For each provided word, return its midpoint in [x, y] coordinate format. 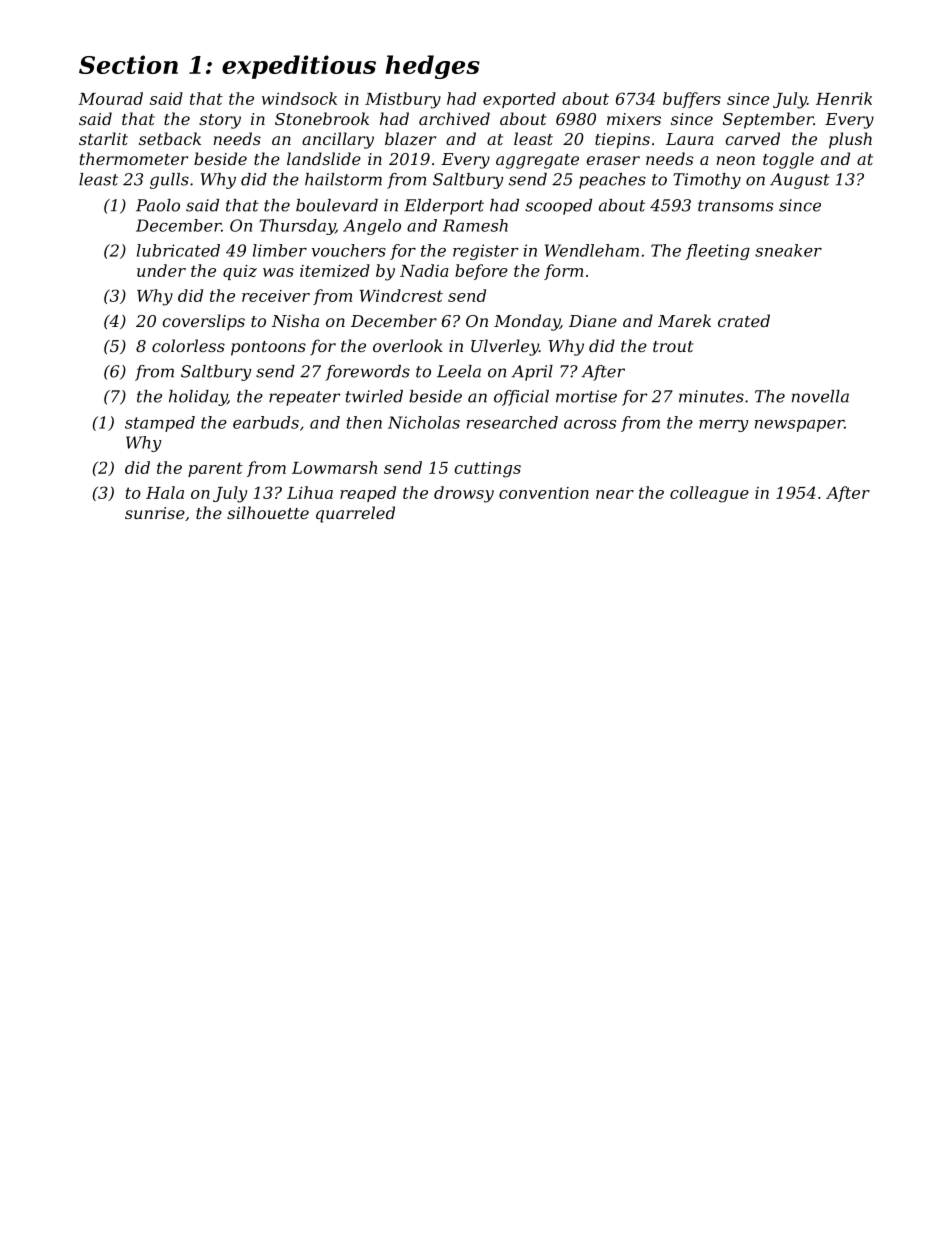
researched [512, 422]
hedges [432, 67]
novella [820, 396]
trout [673, 346]
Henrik [844, 98]
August [800, 181]
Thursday [297, 227]
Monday [527, 322]
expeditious [299, 67]
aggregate [537, 161]
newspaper [799, 426]
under [161, 270]
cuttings [487, 470]
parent [215, 469]
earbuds [266, 422]
